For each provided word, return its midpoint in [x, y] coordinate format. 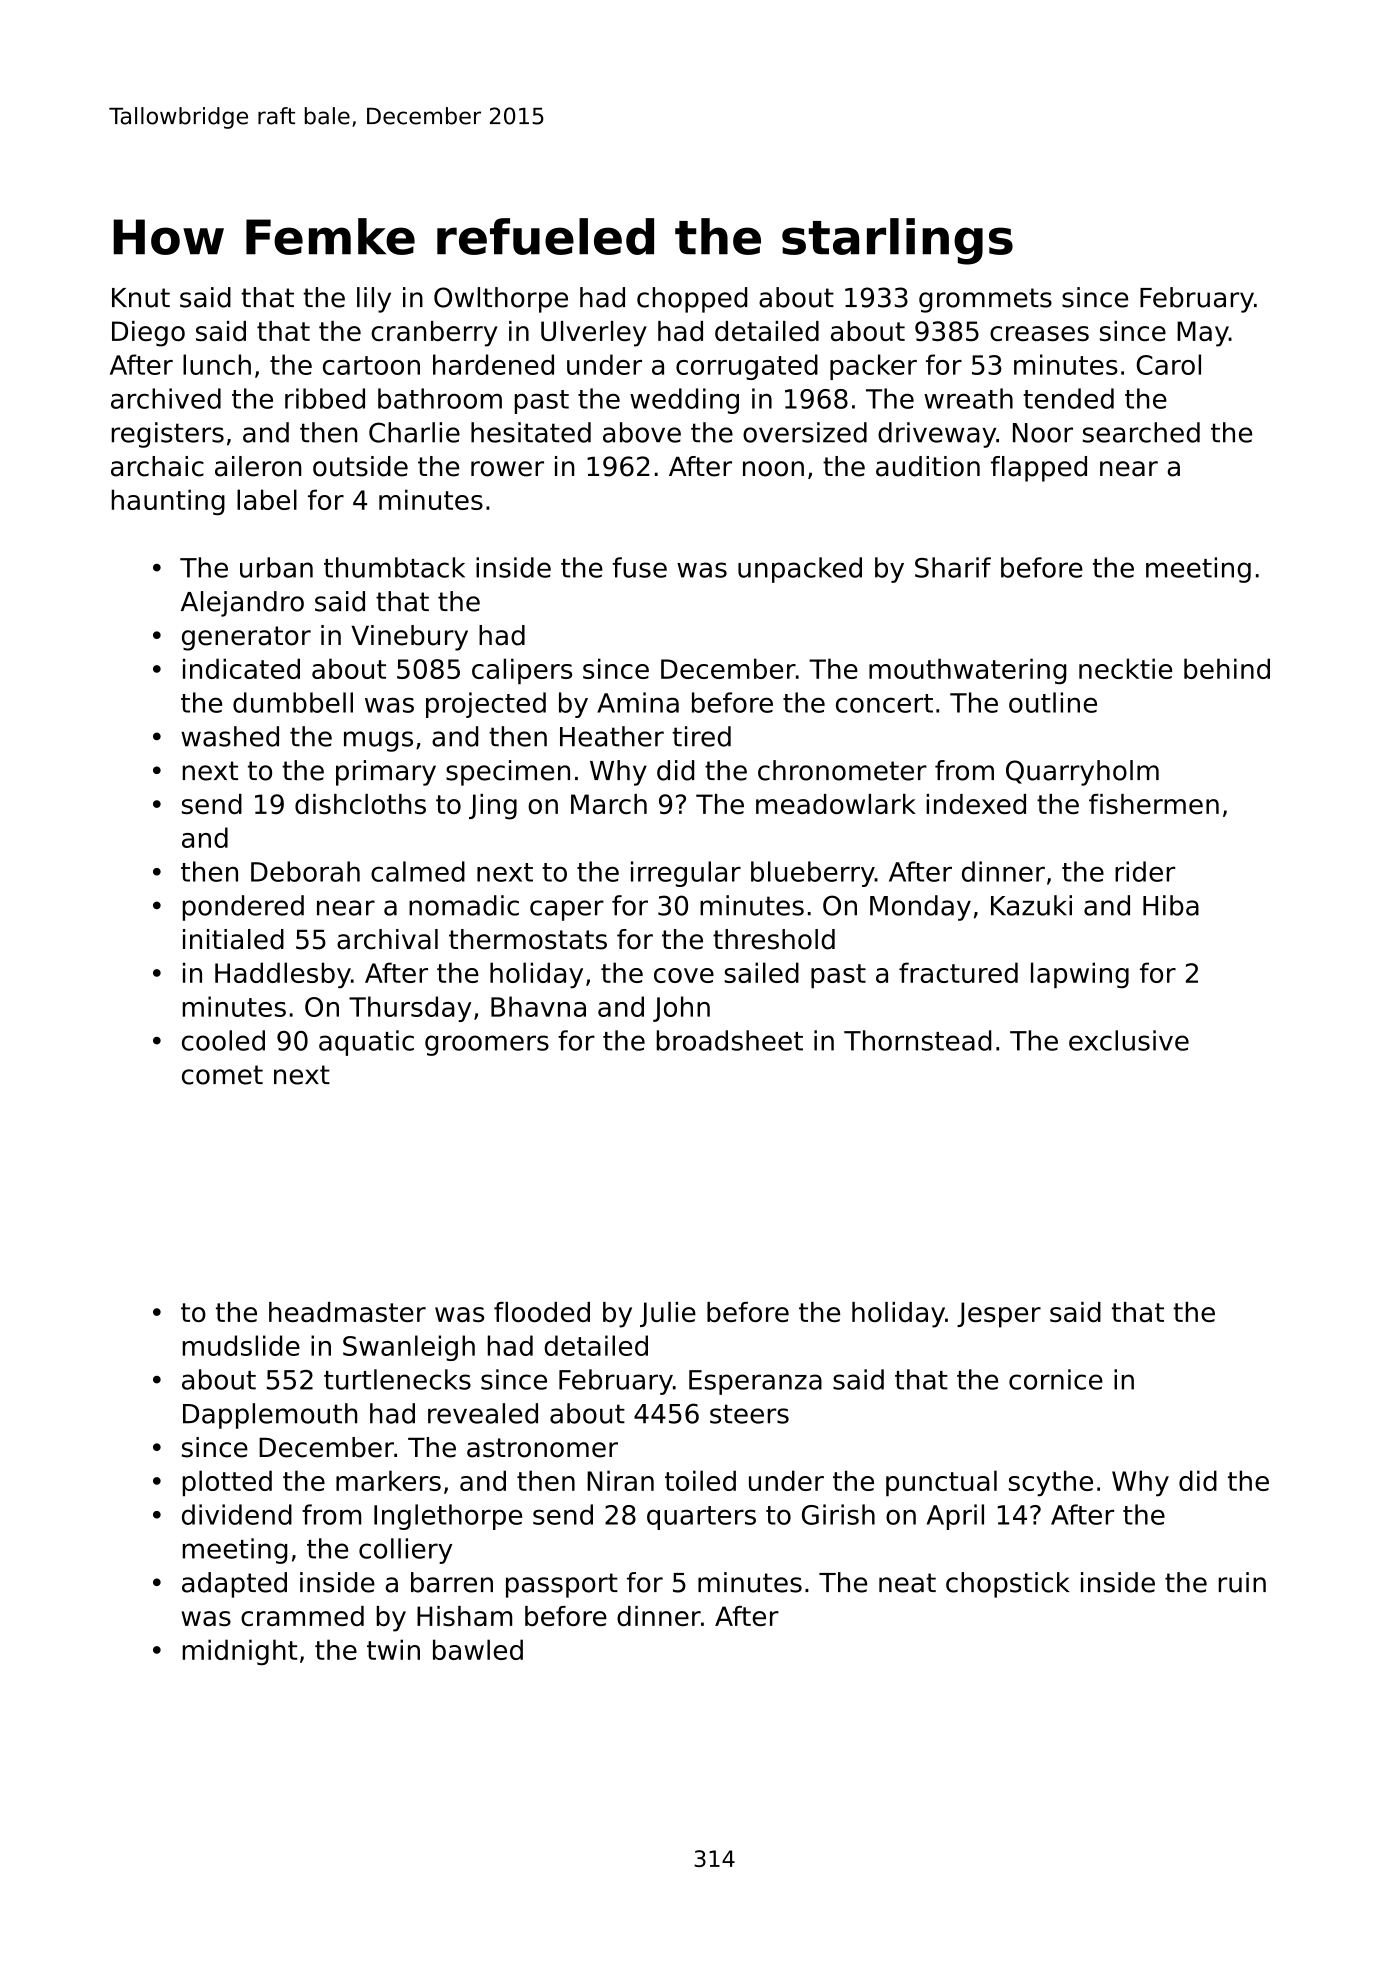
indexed [976, 804]
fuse [639, 567]
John [681, 1009]
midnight [240, 1652]
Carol [1168, 364]
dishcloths [360, 804]
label [267, 499]
